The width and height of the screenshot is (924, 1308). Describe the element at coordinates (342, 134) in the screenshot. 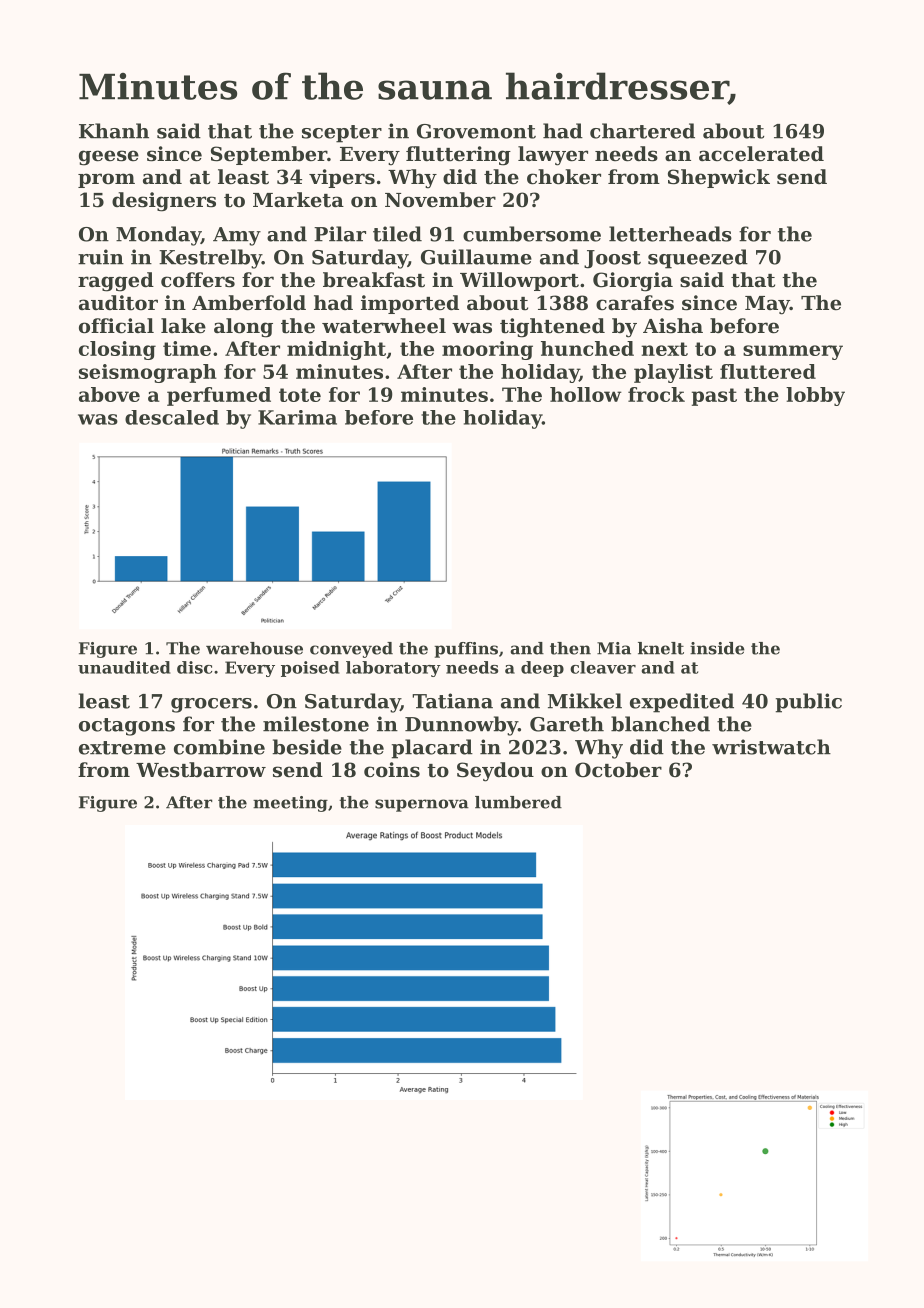

I see `scepter` at that location.
